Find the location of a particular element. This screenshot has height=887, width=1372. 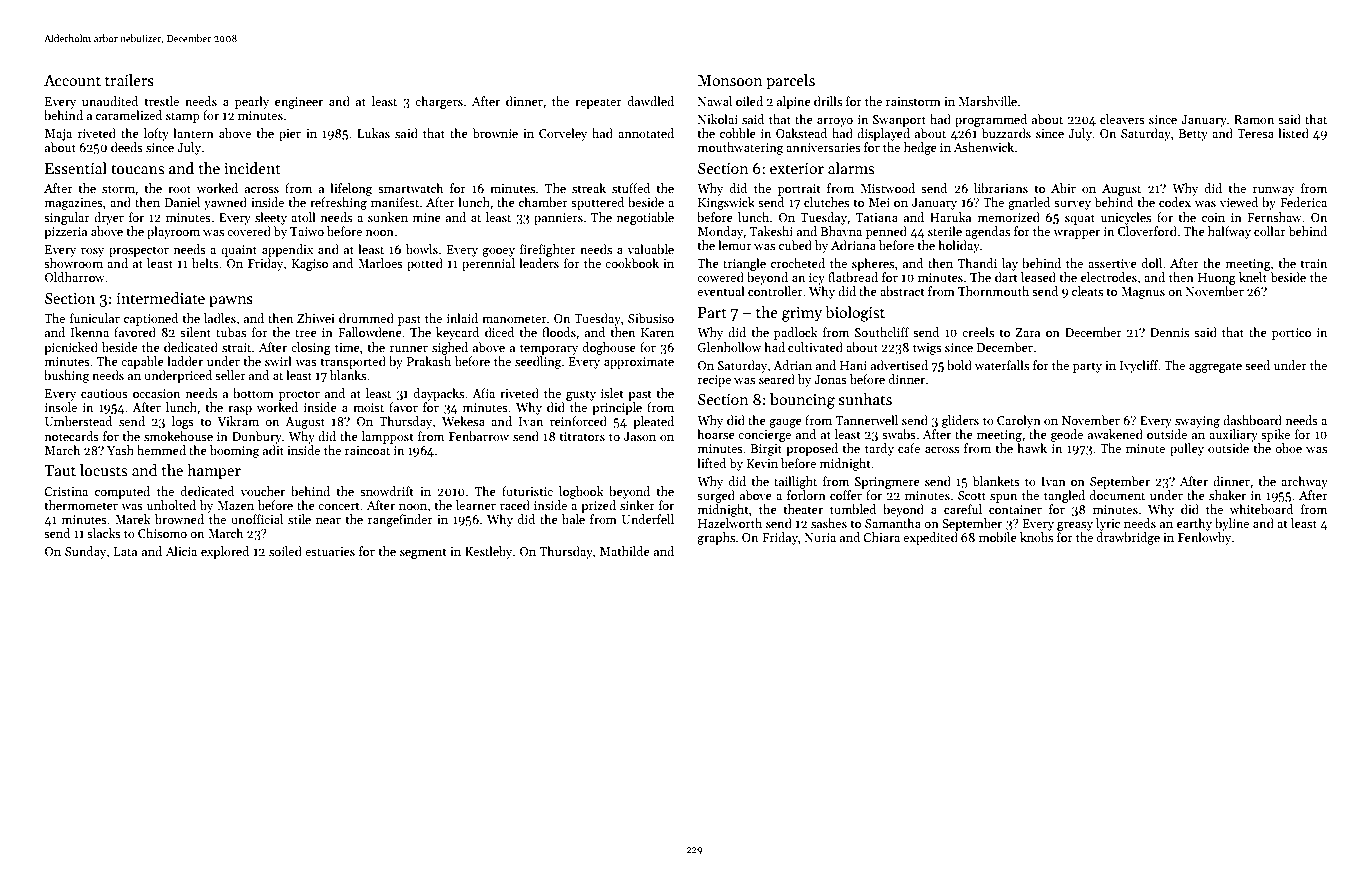

slacks is located at coordinates (104, 533).
